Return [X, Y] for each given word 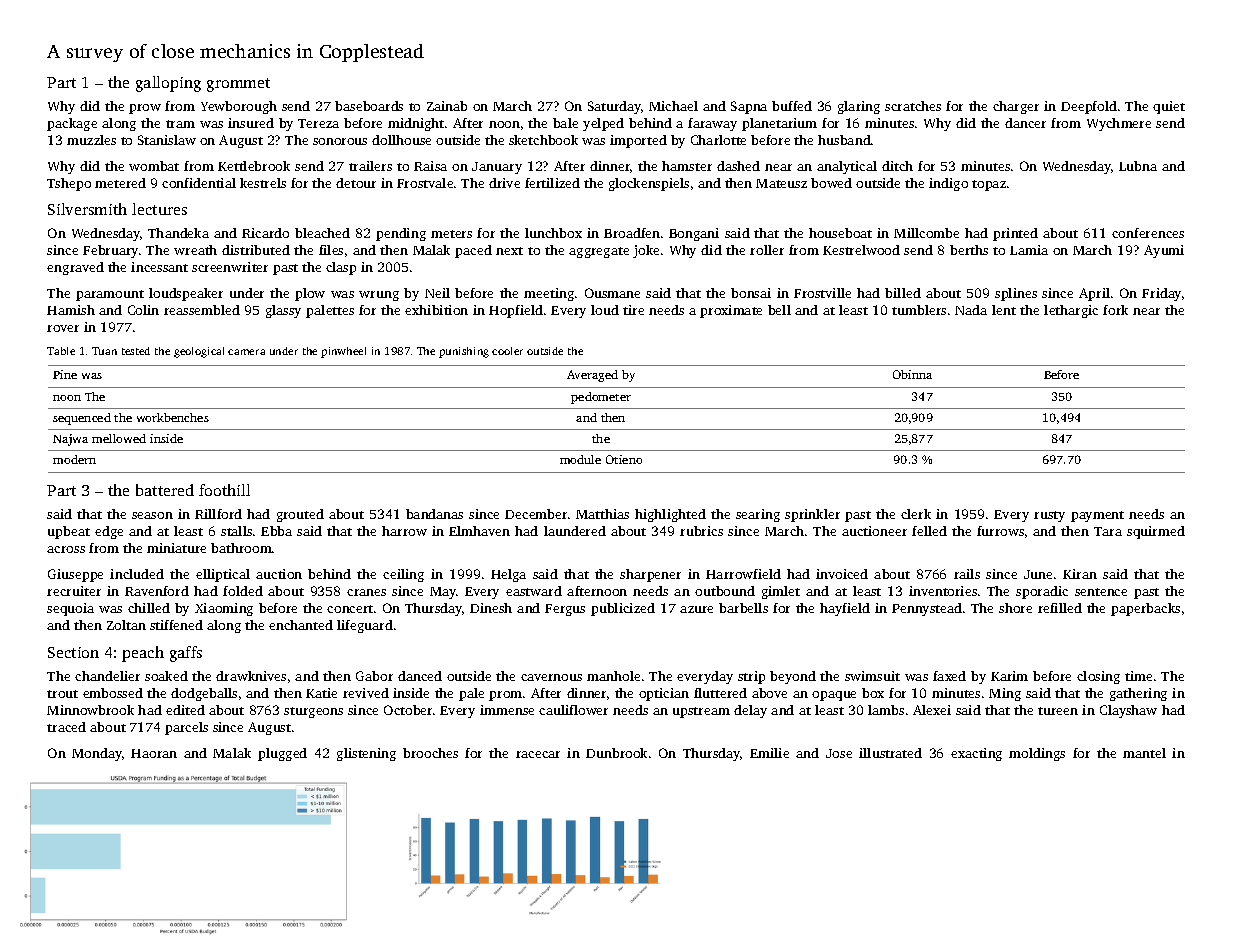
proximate [731, 311]
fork [1115, 310]
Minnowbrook [90, 710]
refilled [1060, 608]
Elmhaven [479, 531]
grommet [238, 85]
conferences [1148, 233]
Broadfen [632, 233]
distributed [256, 250]
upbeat [69, 532]
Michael [673, 106]
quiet [1169, 107]
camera [246, 352]
